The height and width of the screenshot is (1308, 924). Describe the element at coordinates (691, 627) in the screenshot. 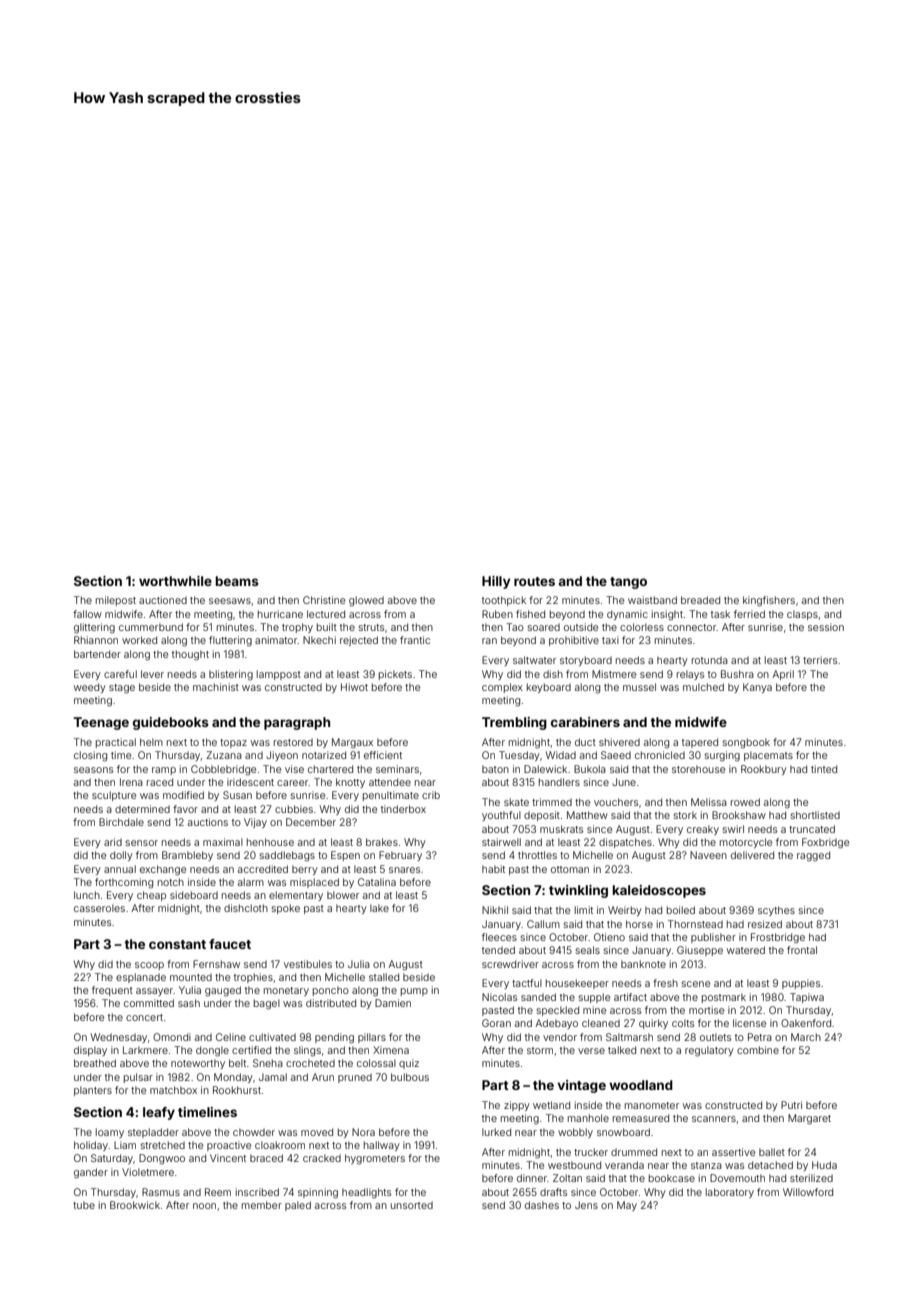

I see `connector` at that location.
